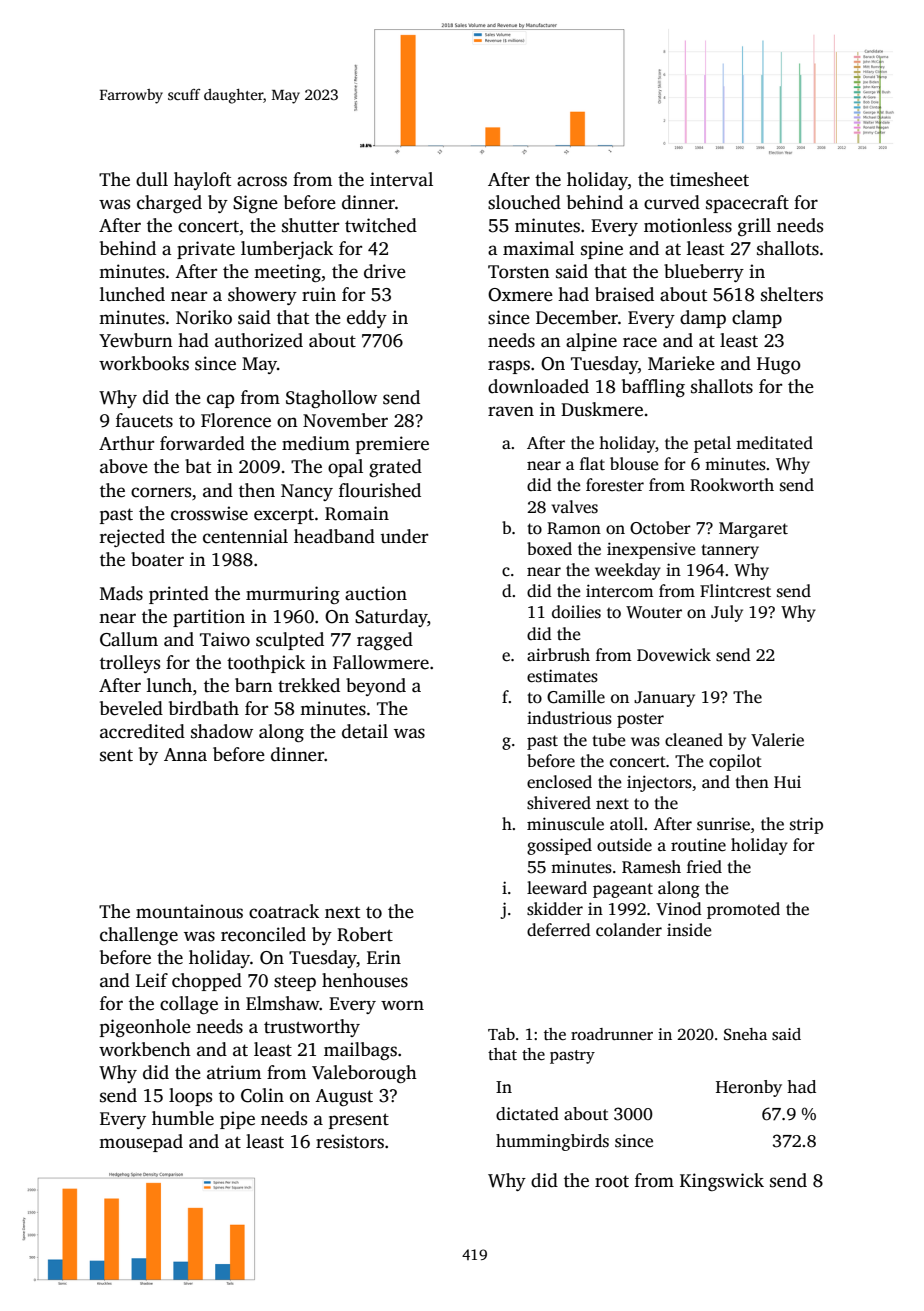  What do you see at coordinates (612, 1181) in the page?
I see `root` at bounding box center [612, 1181].
